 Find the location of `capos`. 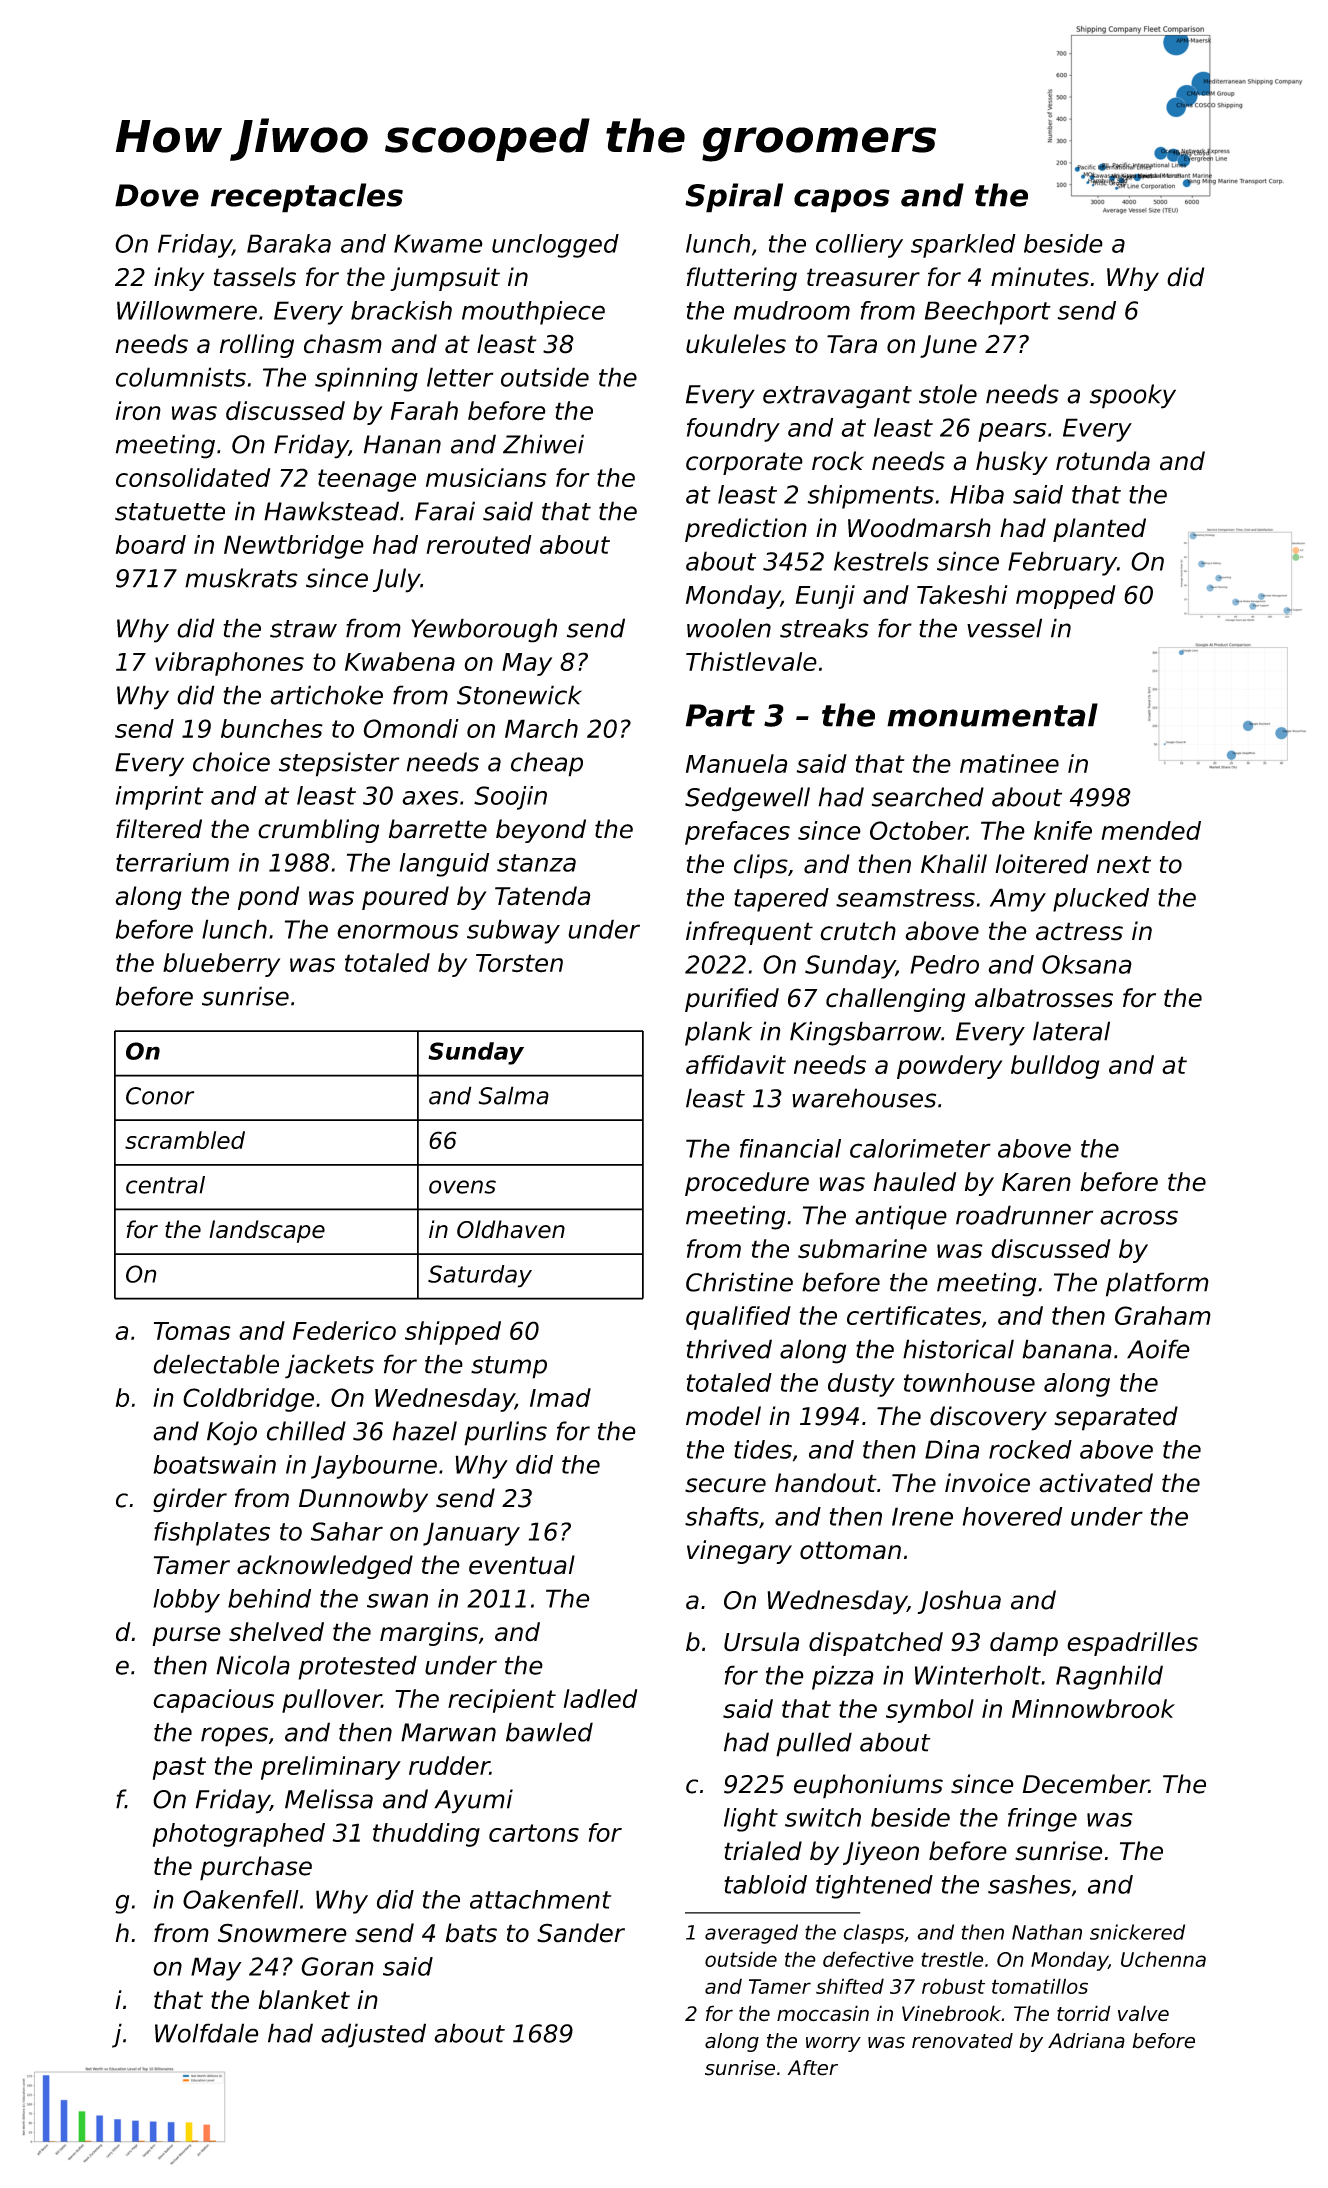

capos is located at coordinates (842, 201).
